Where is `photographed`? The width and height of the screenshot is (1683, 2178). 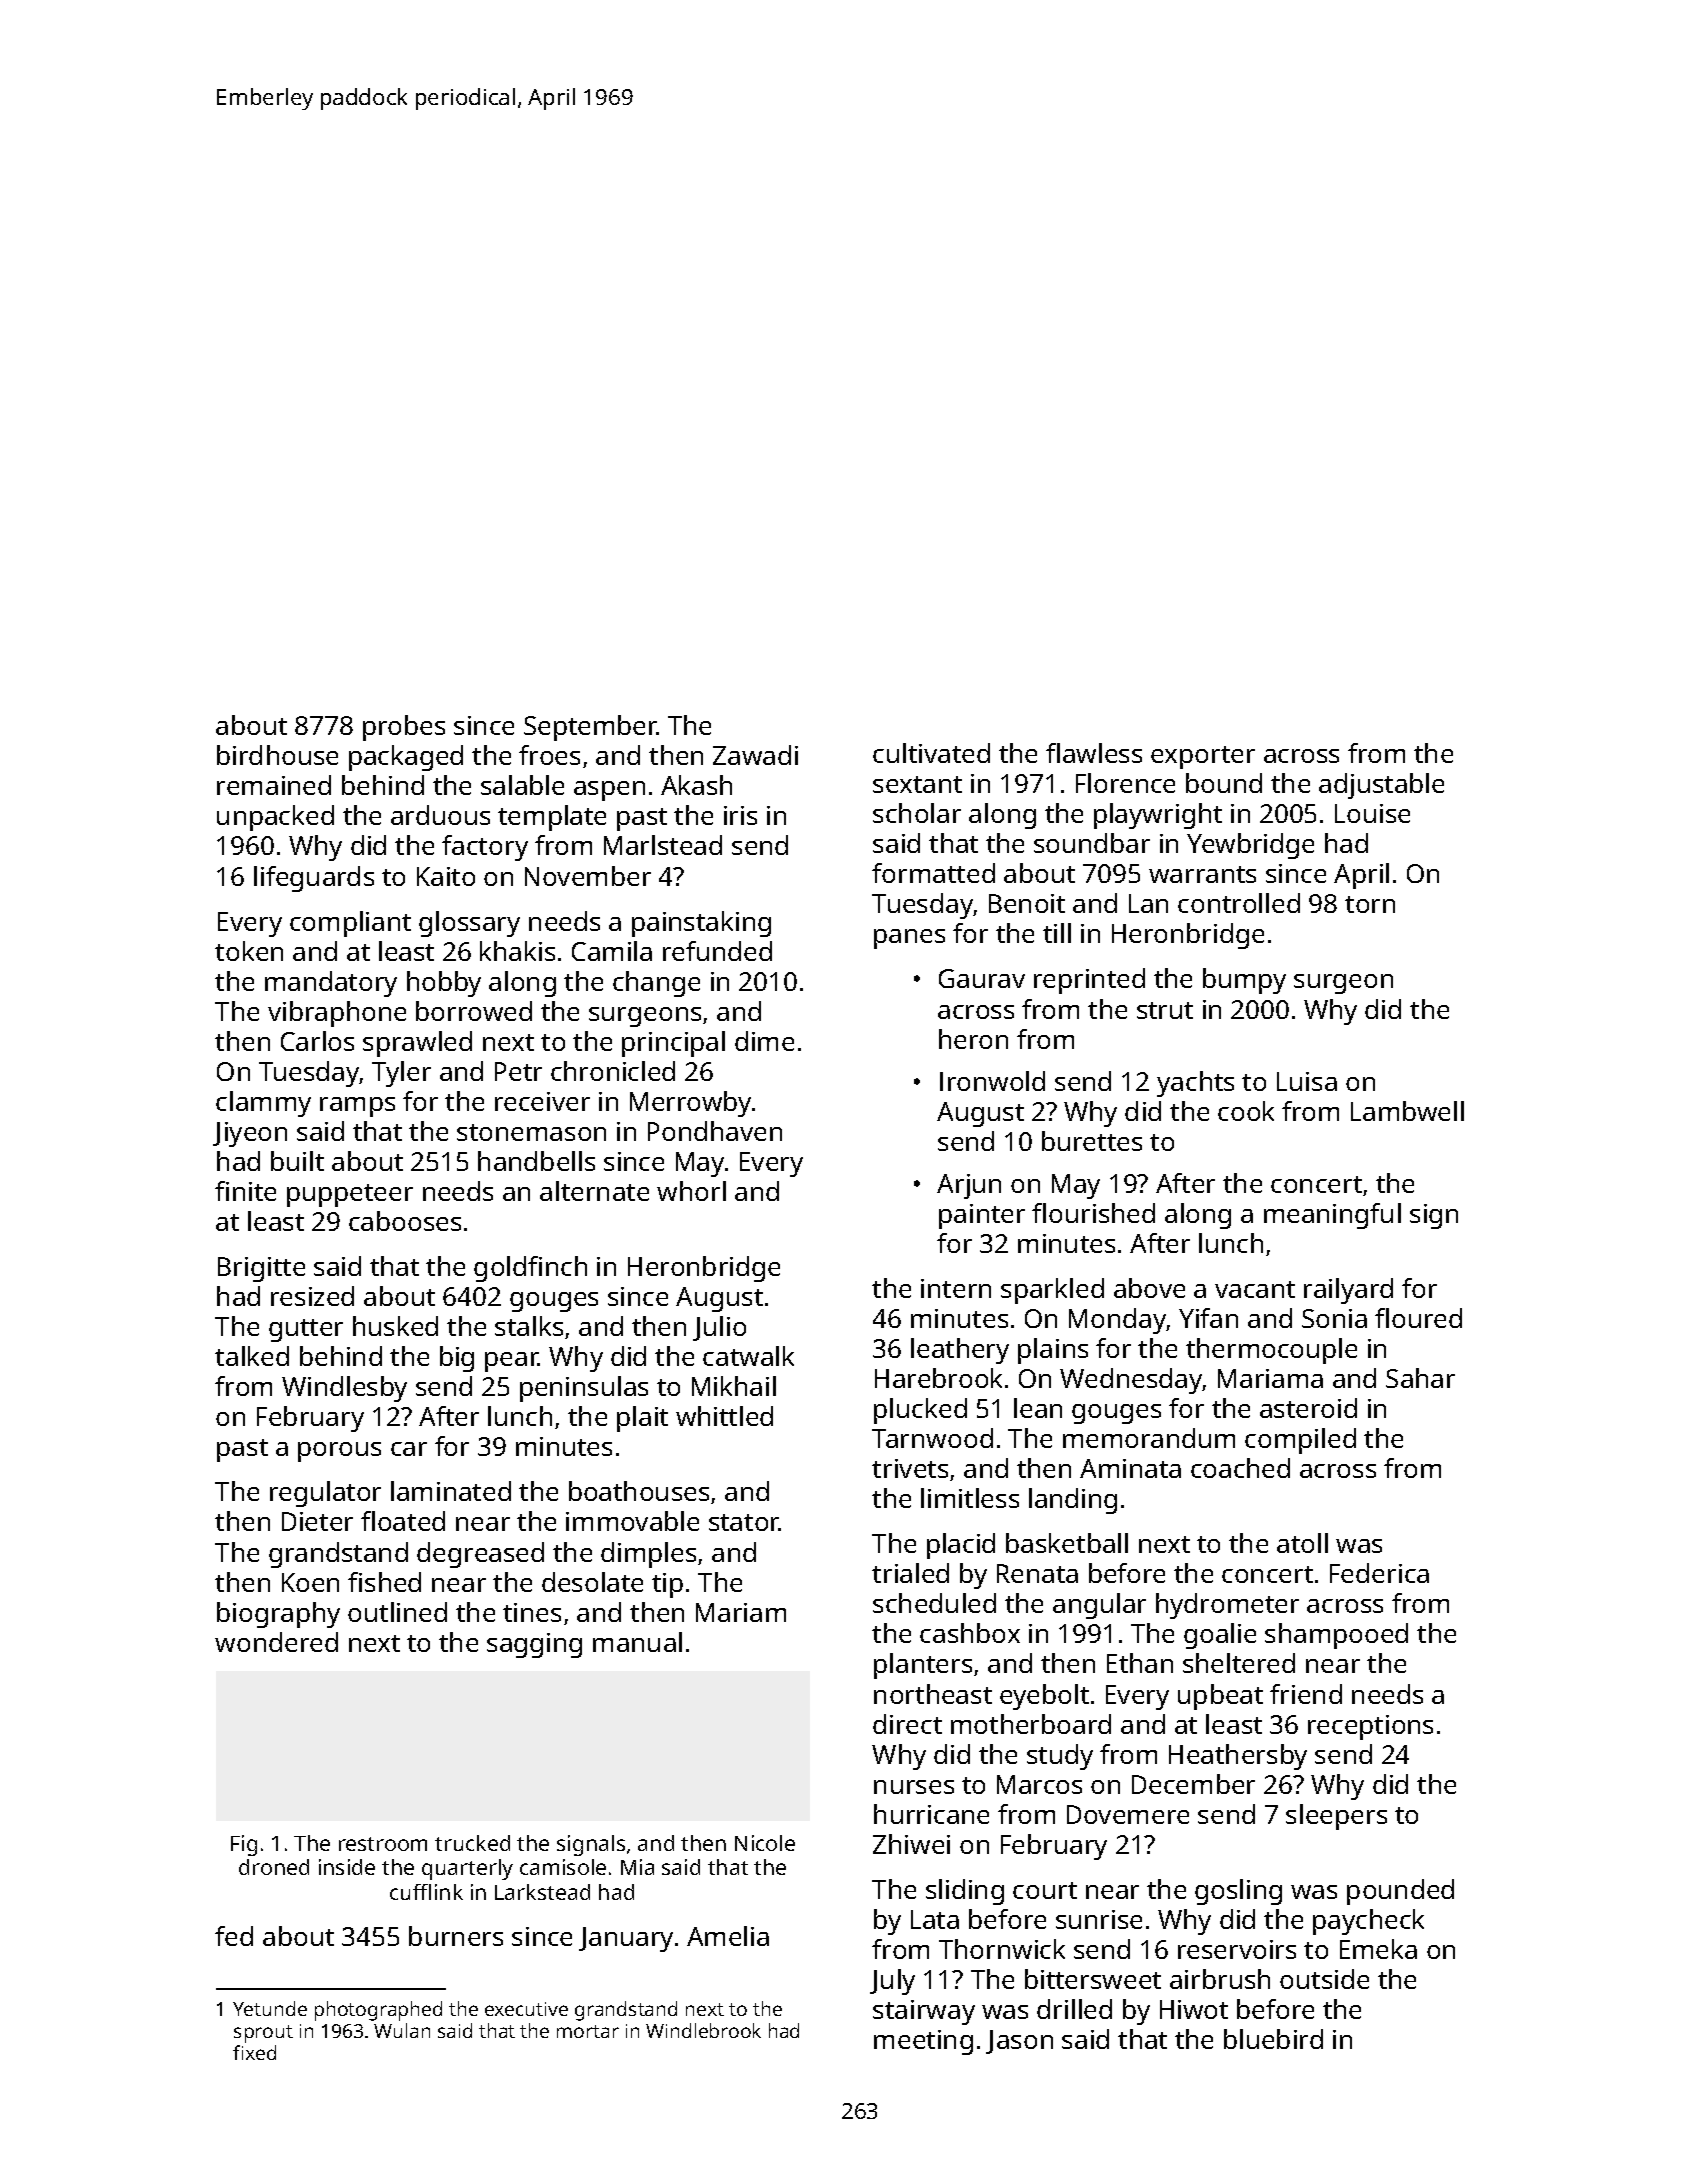 photographed is located at coordinates (378, 2011).
